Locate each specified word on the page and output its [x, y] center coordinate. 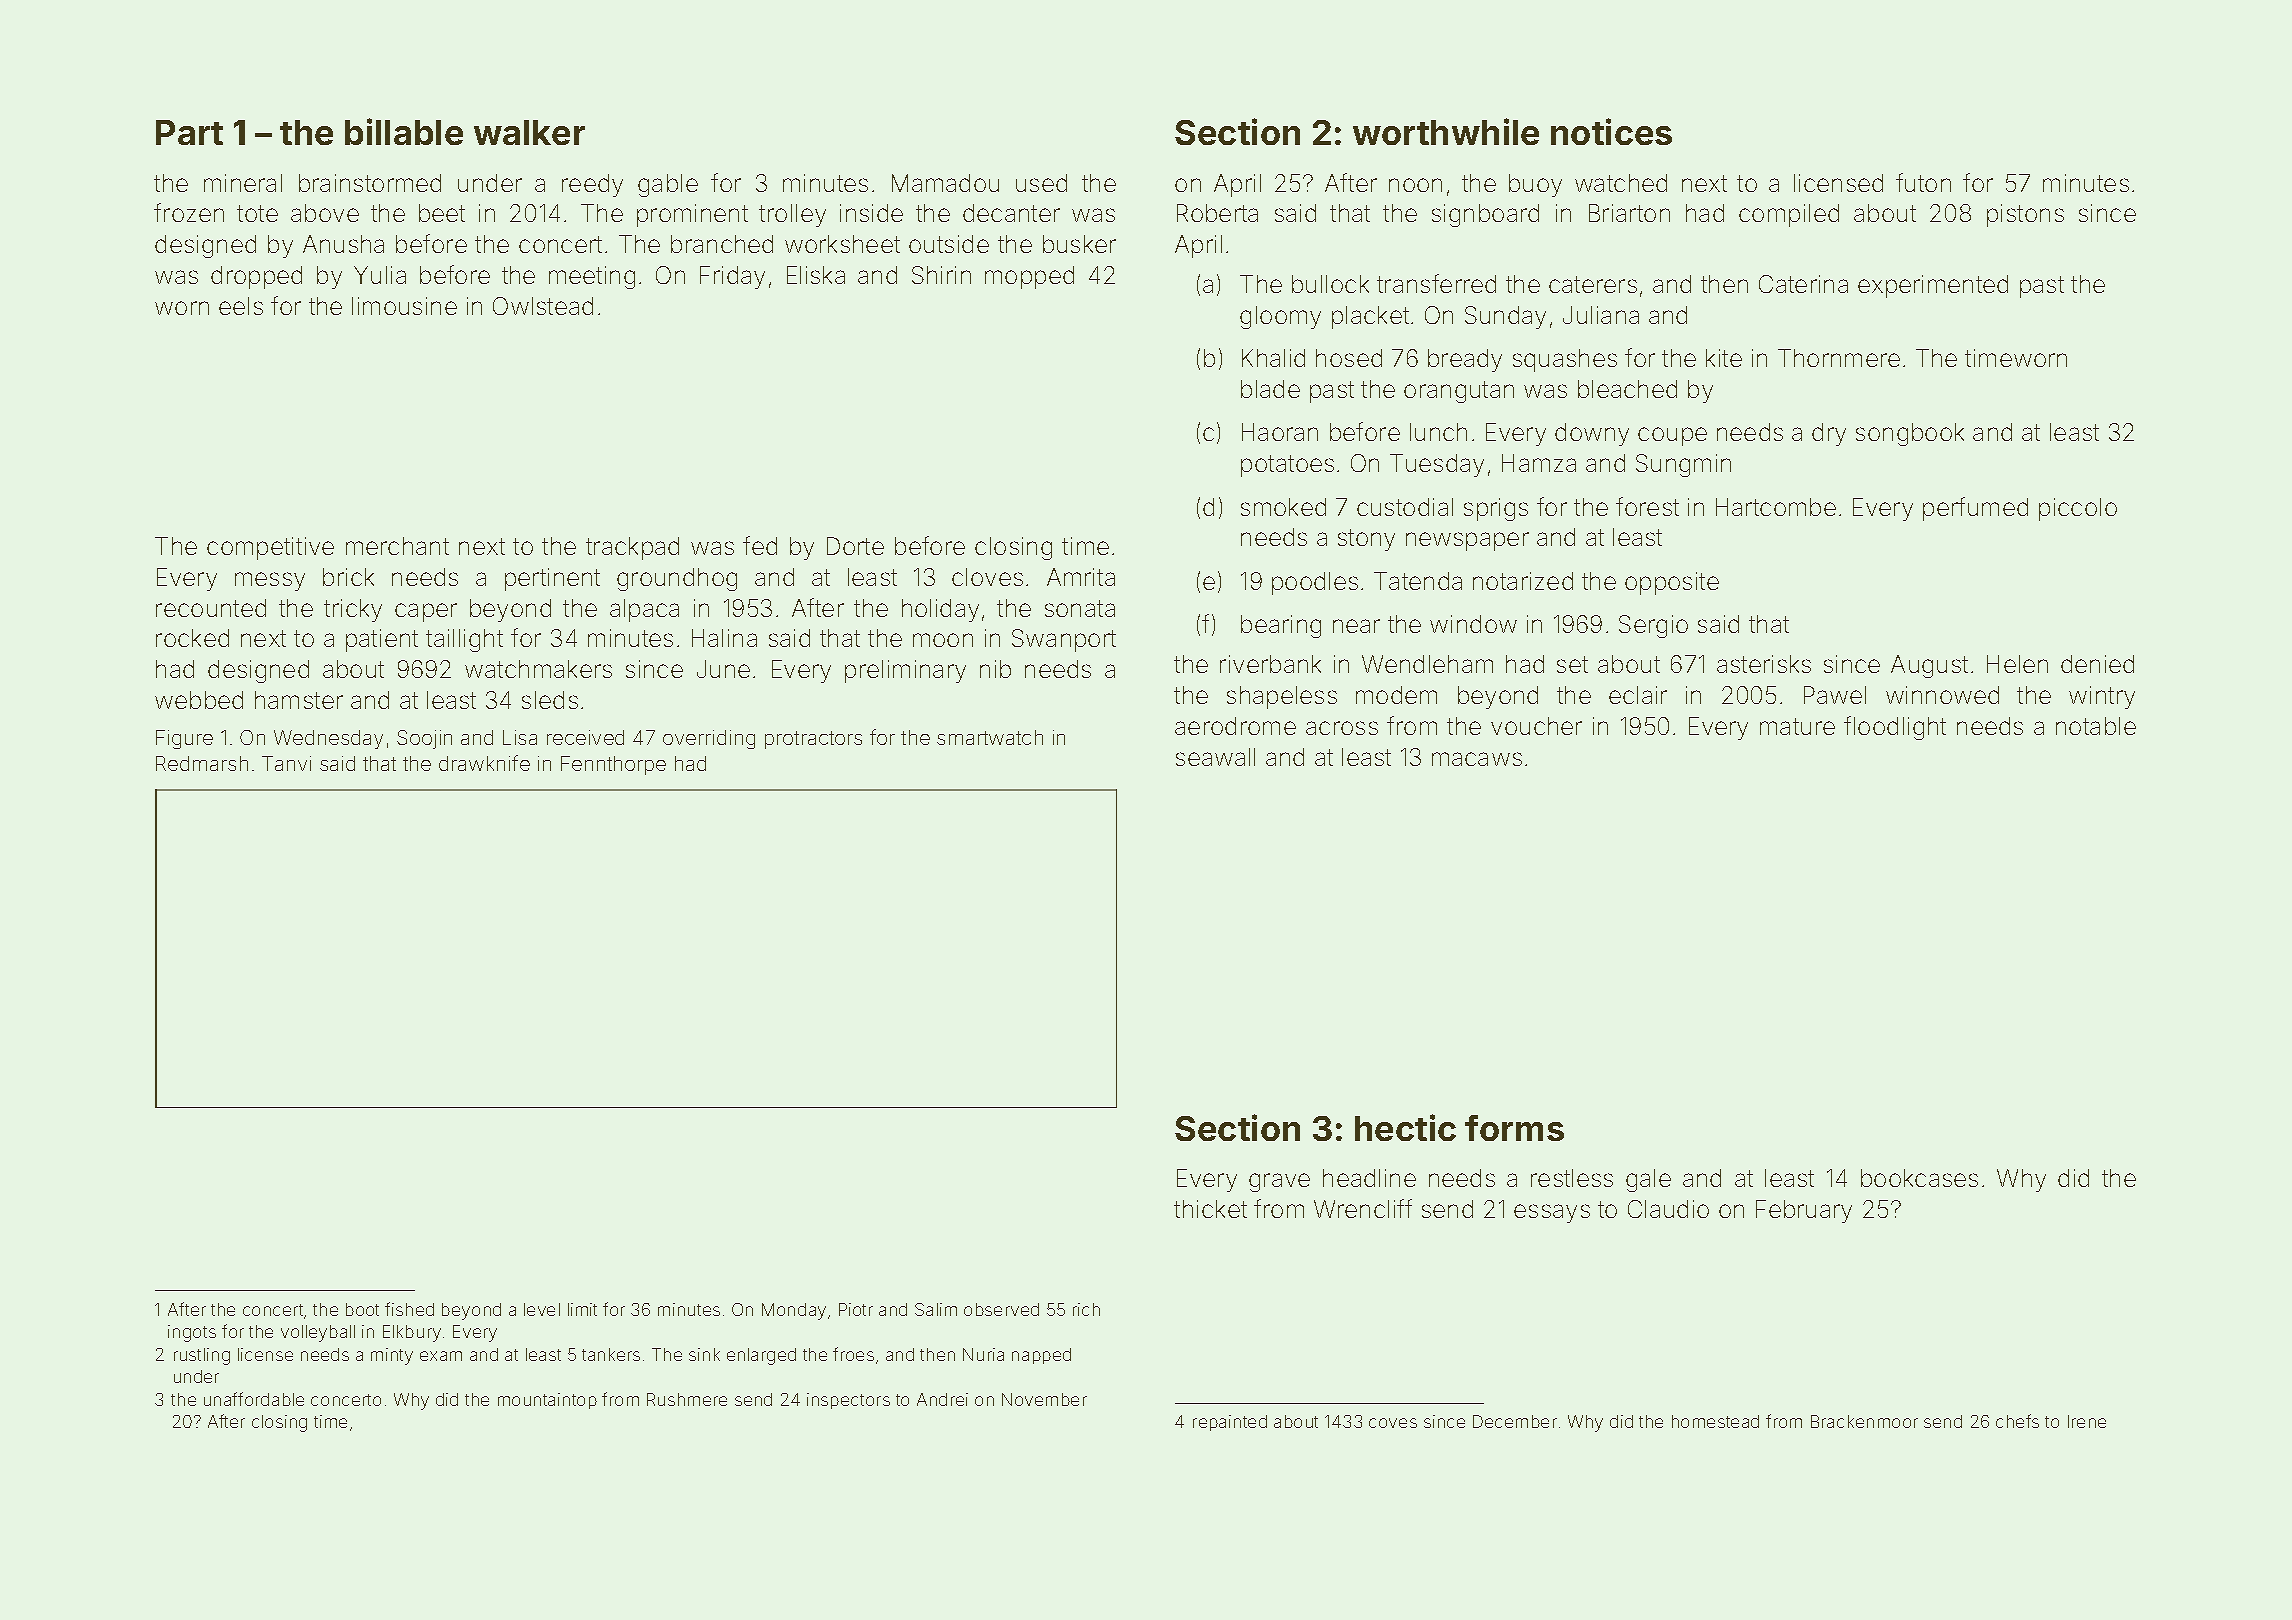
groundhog [677, 579]
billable [404, 131]
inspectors [848, 1401]
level [542, 1309]
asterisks [1764, 664]
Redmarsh [202, 763]
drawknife [484, 763]
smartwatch [990, 737]
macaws [1477, 759]
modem [1396, 695]
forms [1514, 1128]
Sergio [1653, 626]
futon [1923, 182]
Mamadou [945, 183]
